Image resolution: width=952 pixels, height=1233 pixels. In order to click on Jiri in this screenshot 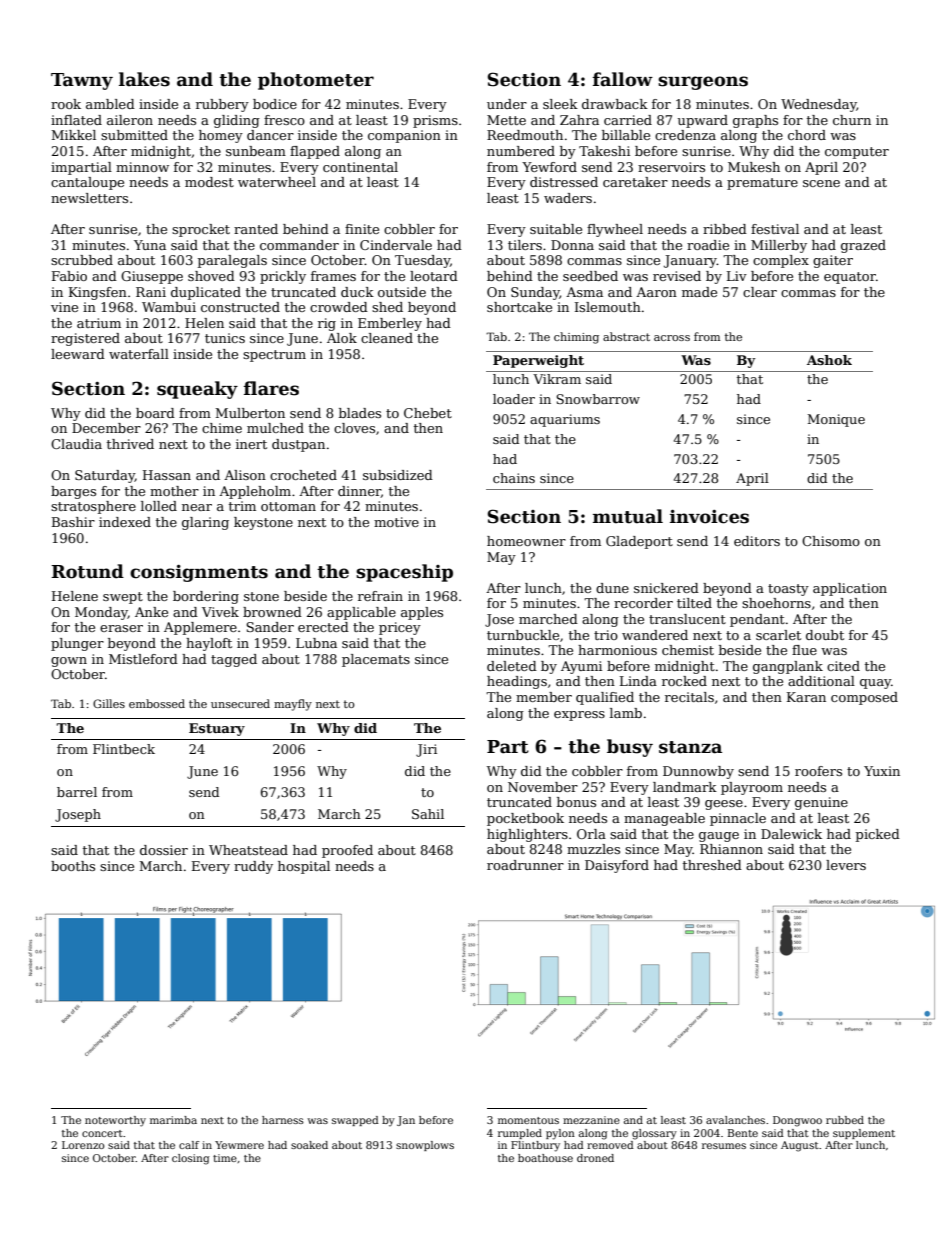, I will do `click(426, 750)`.
